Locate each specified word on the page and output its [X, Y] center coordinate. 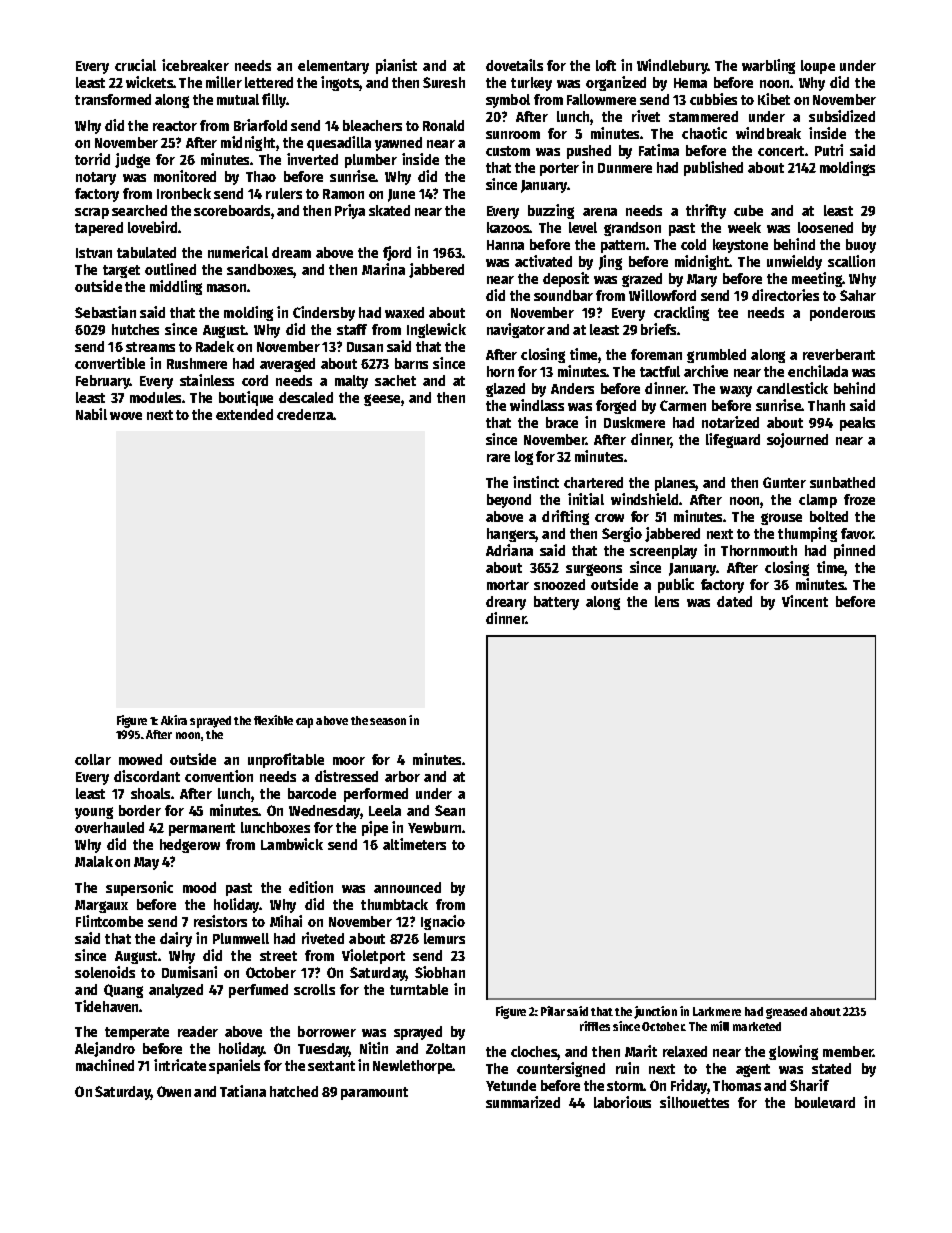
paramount [374, 1093]
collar [93, 759]
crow [609, 518]
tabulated [146, 252]
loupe [818, 67]
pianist [396, 66]
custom [508, 151]
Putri [829, 150]
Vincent [805, 601]
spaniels [234, 1066]
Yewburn [434, 827]
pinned [854, 551]
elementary [333, 67]
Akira [174, 720]
